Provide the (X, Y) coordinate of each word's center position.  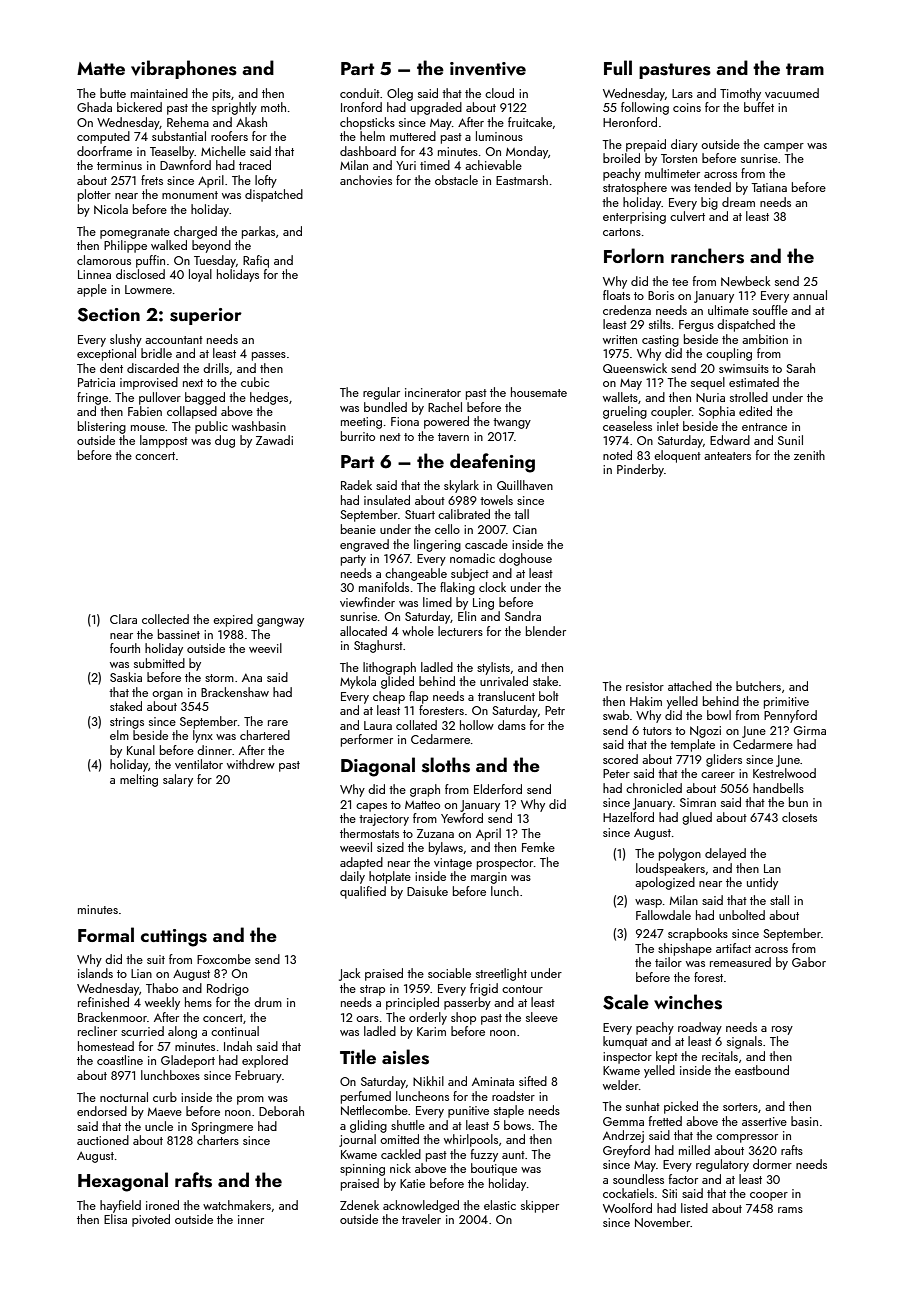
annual (810, 295)
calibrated (464, 514)
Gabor (809, 962)
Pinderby (640, 470)
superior (206, 316)
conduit (360, 93)
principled (412, 1003)
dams (512, 725)
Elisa (115, 1219)
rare (278, 723)
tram (805, 69)
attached (690, 686)
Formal (106, 934)
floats (616, 295)
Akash (251, 122)
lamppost (164, 441)
